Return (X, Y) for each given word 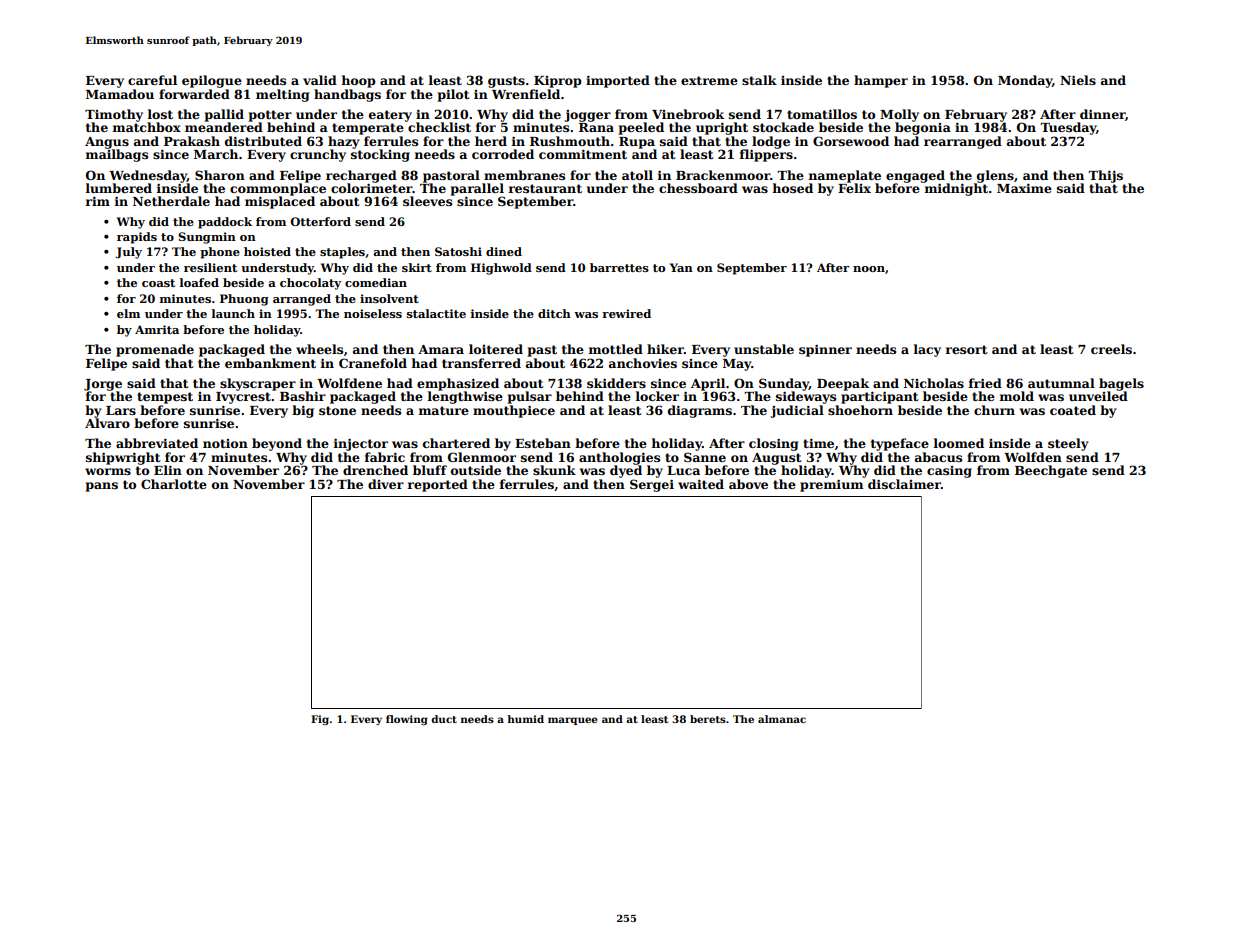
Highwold (501, 269)
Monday (1025, 81)
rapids (137, 238)
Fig (320, 720)
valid (320, 80)
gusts (506, 82)
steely (1068, 444)
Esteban (543, 443)
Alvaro (107, 423)
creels (1111, 349)
